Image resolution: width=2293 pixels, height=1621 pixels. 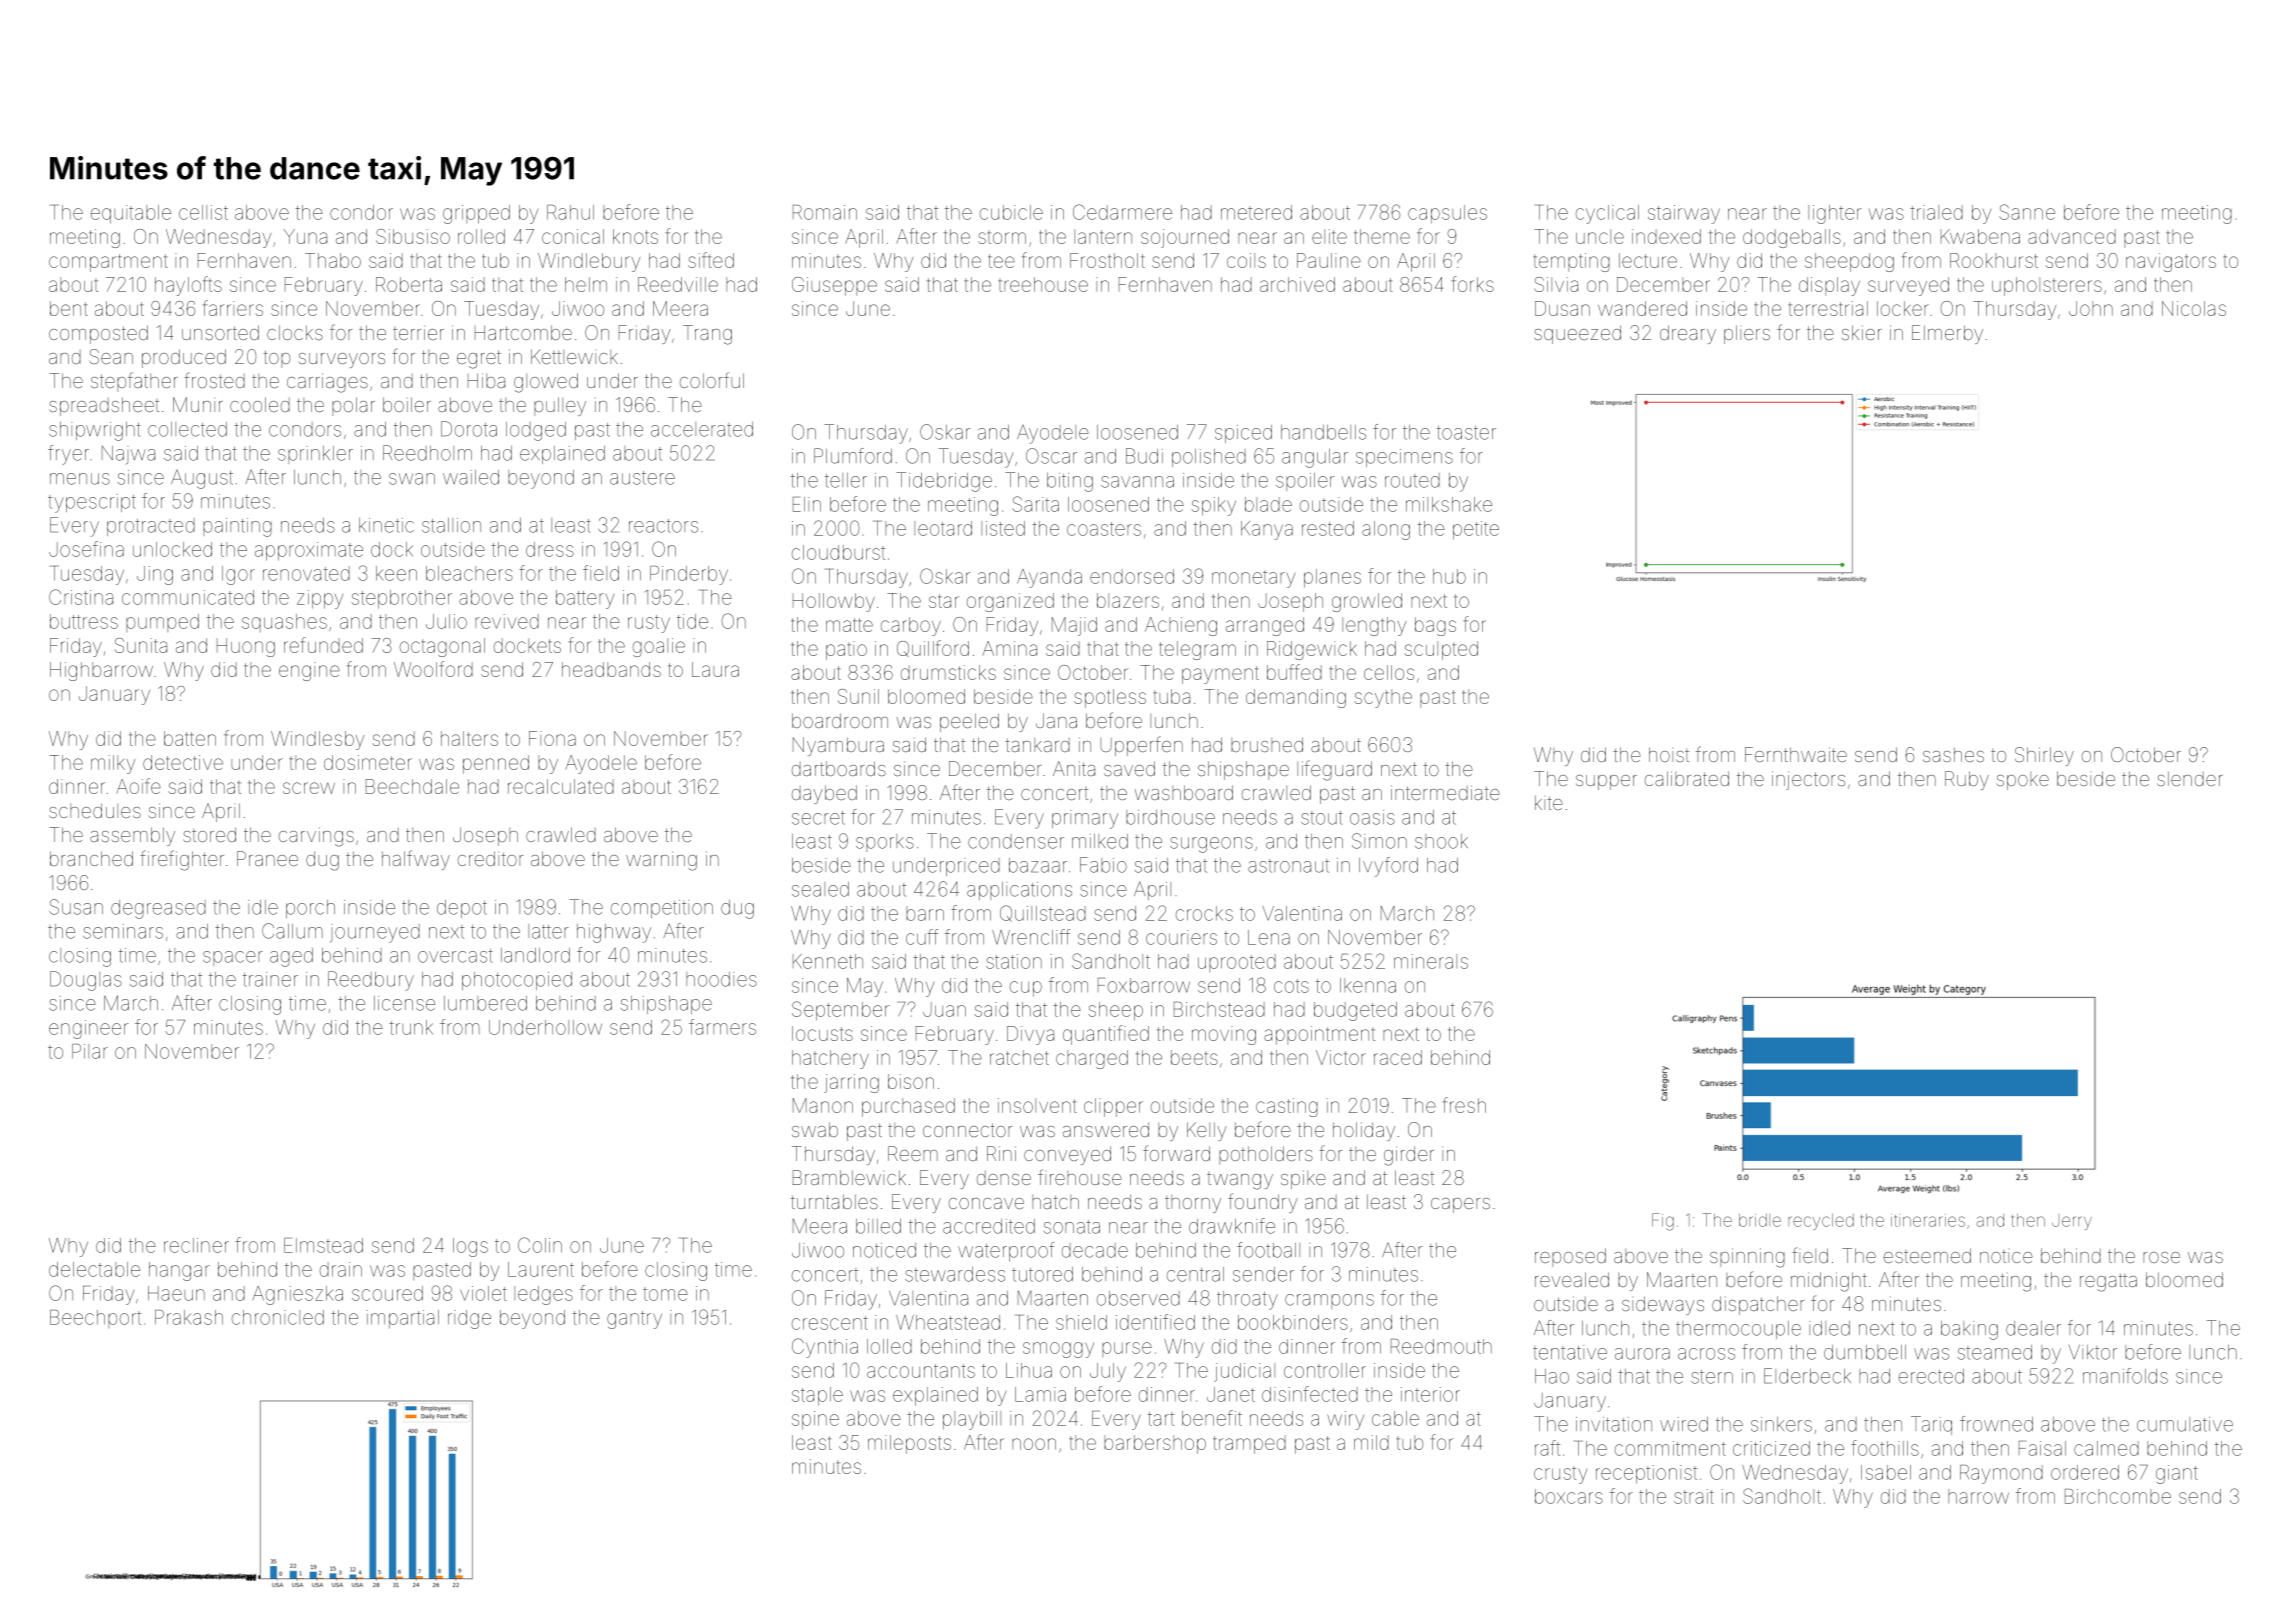 What do you see at coordinates (1796, 754) in the screenshot?
I see `Fernthwaite` at bounding box center [1796, 754].
